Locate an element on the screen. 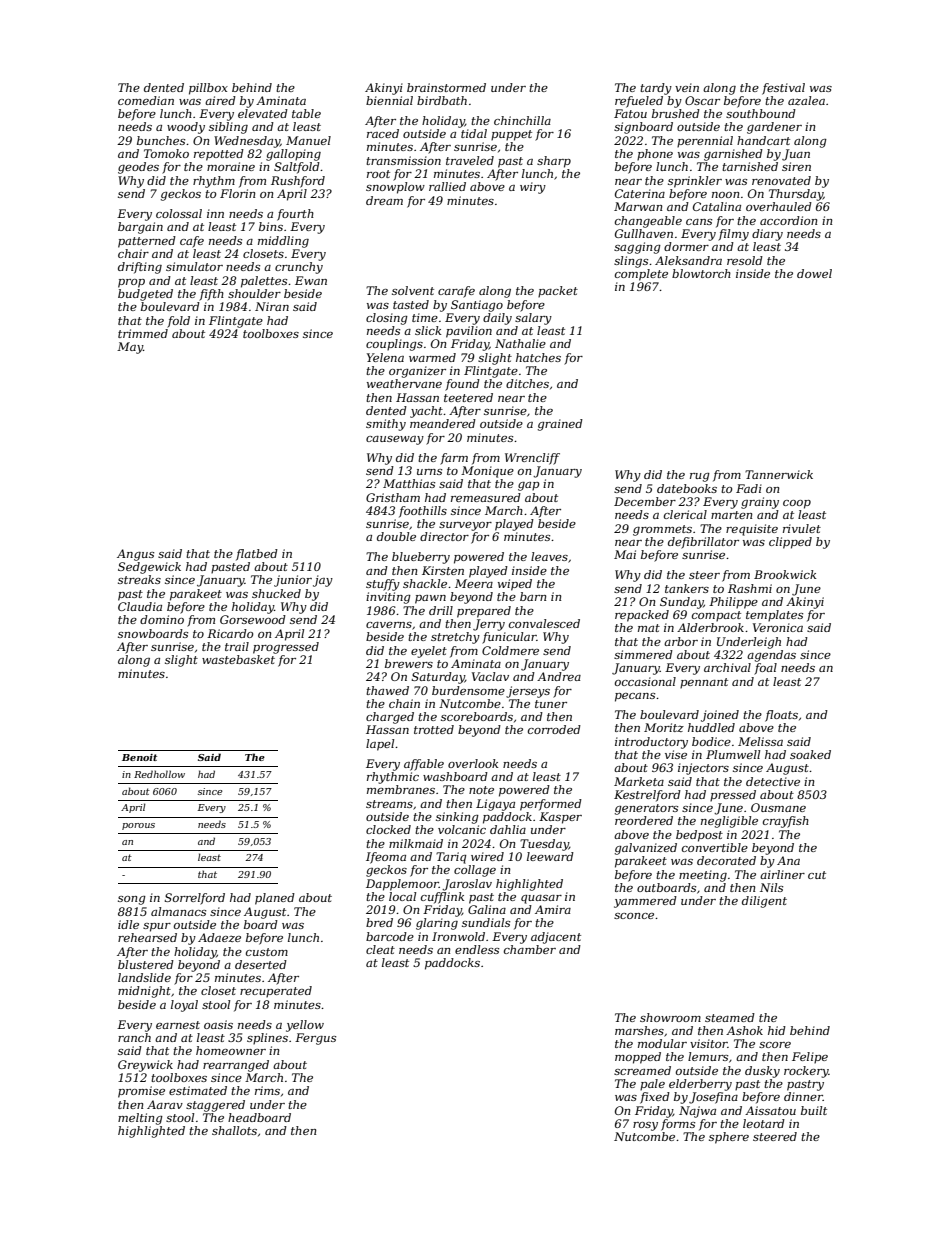 This screenshot has width=952, height=1233. rims is located at coordinates (267, 1090).
